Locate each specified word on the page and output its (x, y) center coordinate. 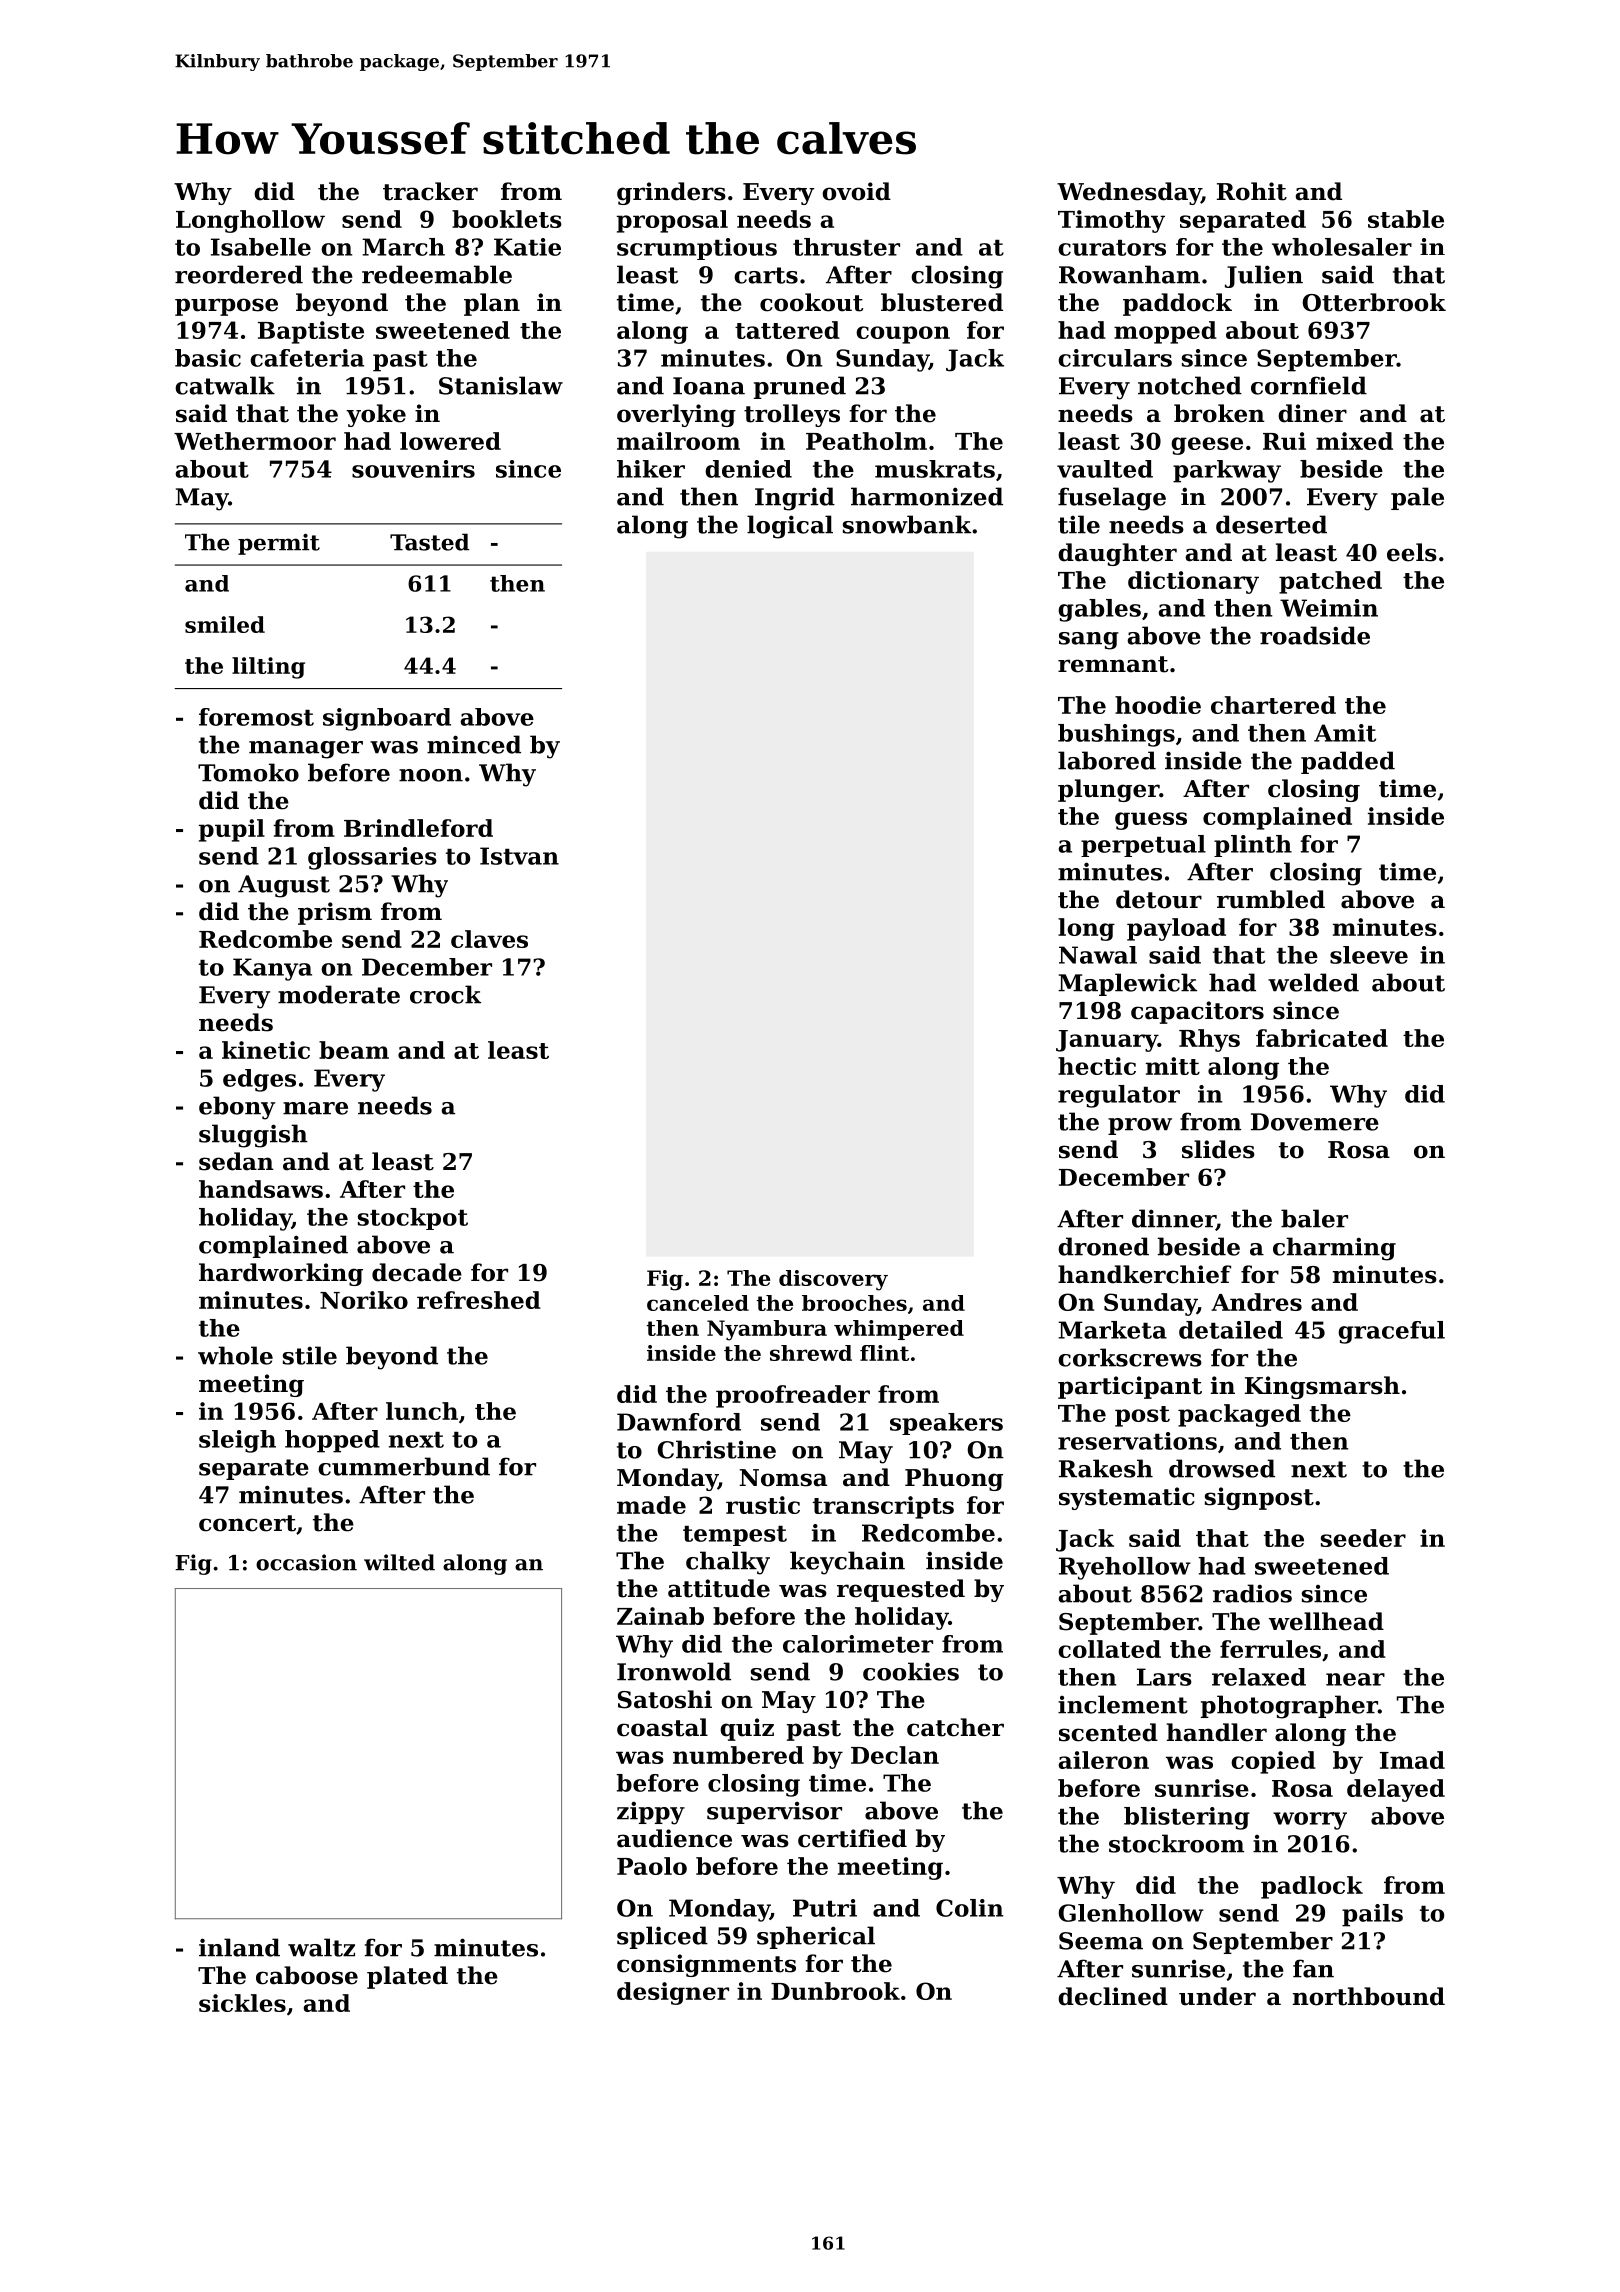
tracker (430, 191)
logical (790, 527)
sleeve (1369, 955)
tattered (787, 330)
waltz (321, 1947)
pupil (232, 830)
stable (1406, 219)
